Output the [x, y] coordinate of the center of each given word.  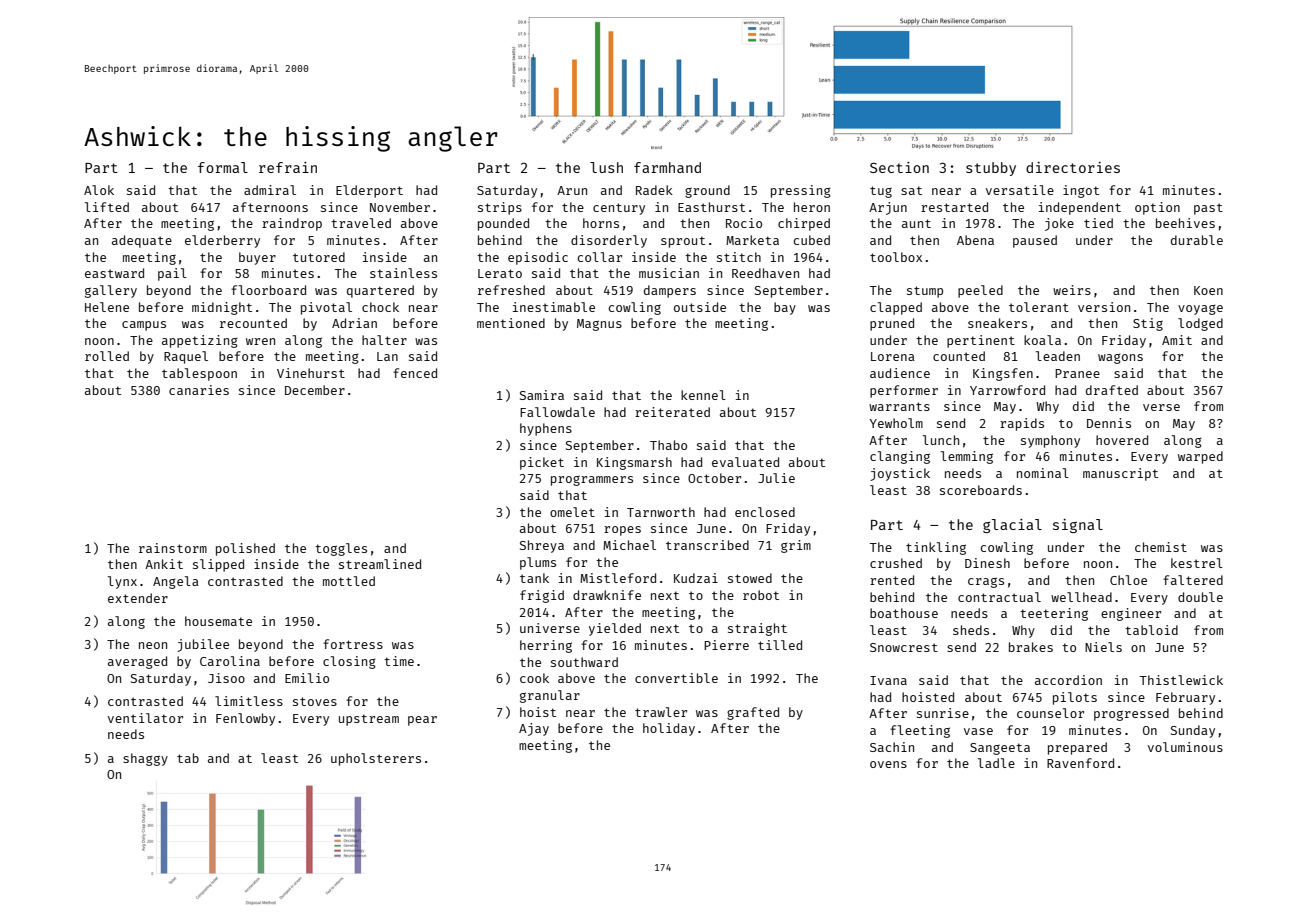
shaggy [145, 759]
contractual [999, 597]
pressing [801, 191]
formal [223, 167]
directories [1073, 167]
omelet [572, 512]
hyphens [546, 429]
